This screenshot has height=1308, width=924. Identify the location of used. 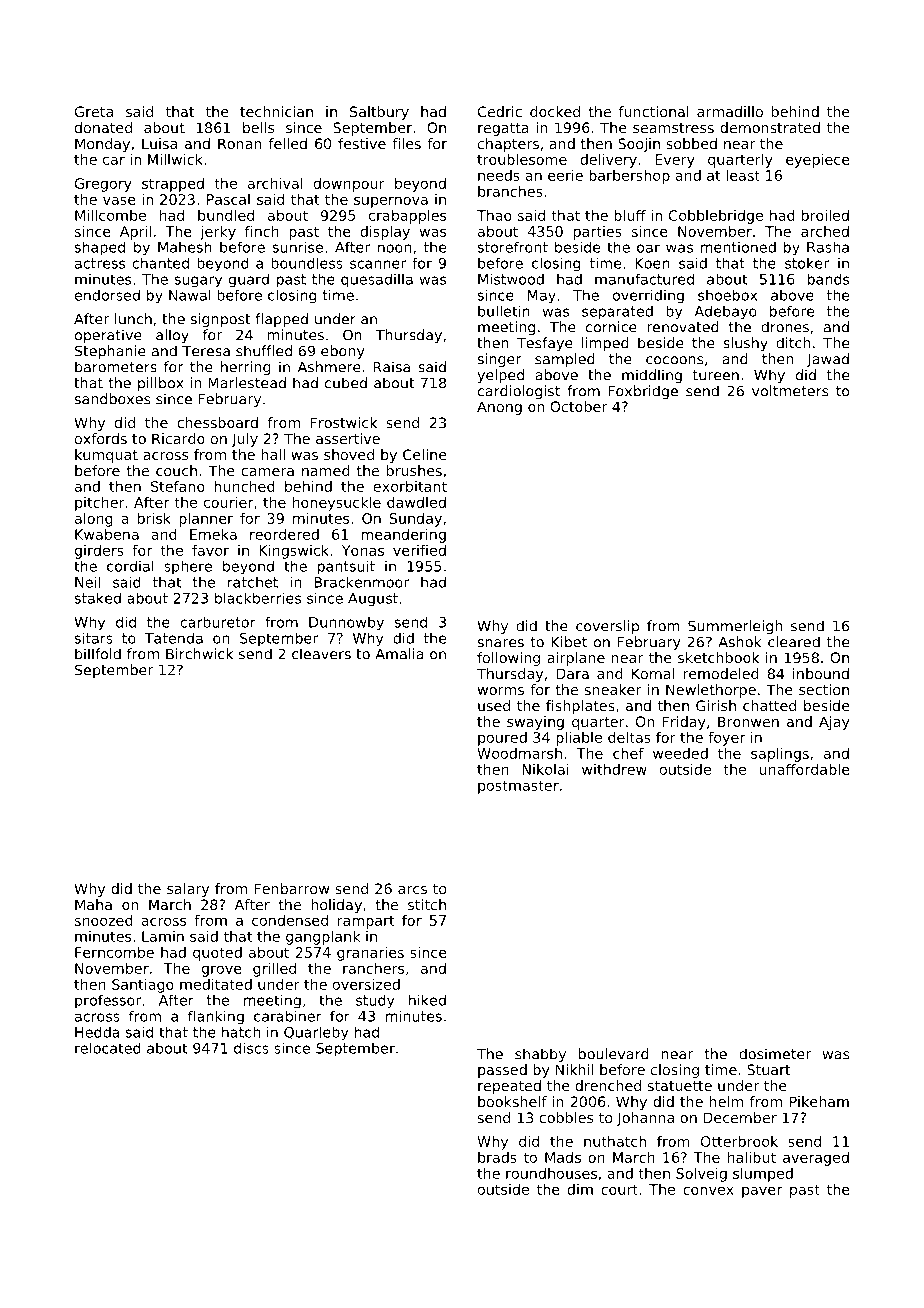
(494, 705).
